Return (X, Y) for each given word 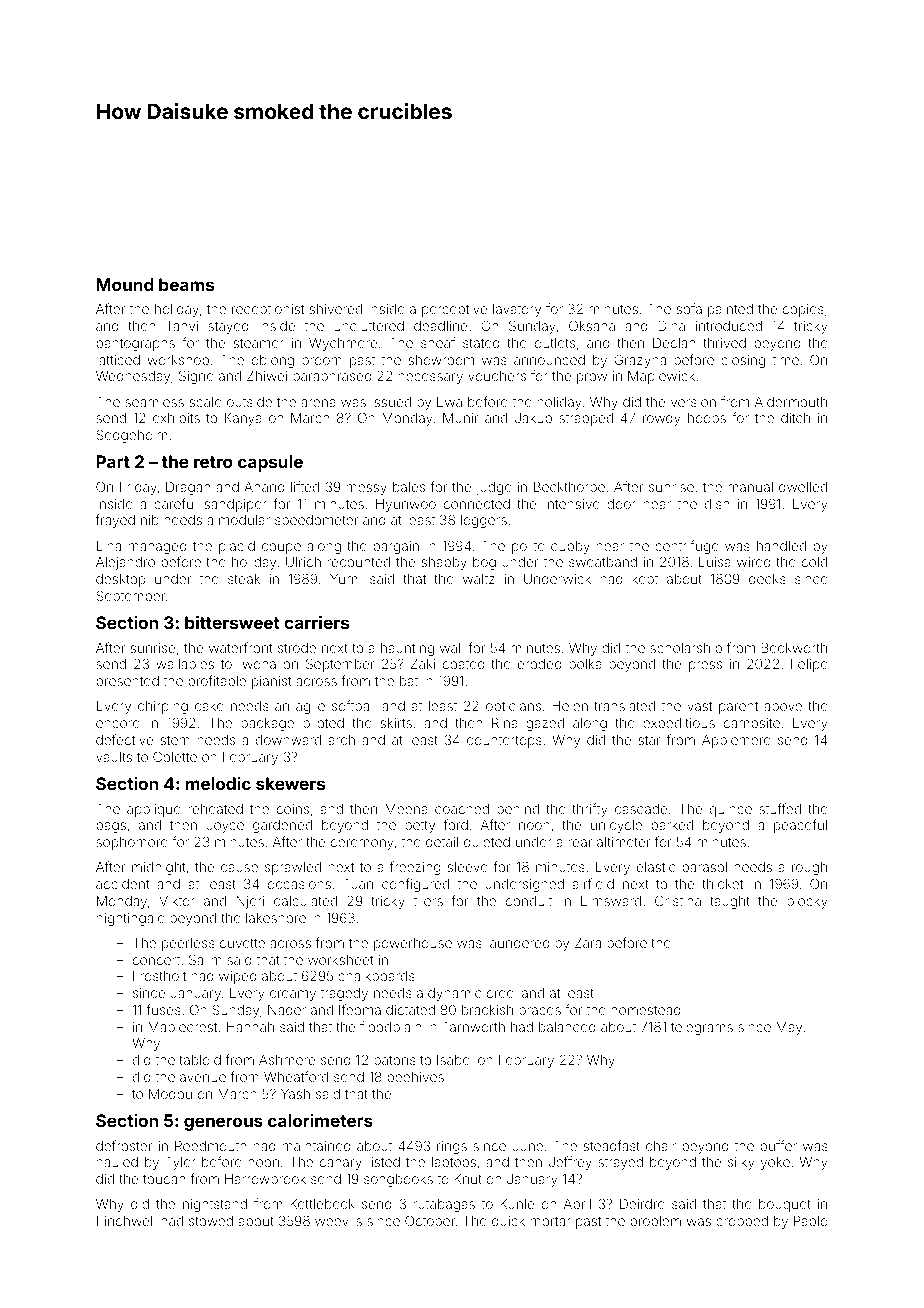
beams (186, 284)
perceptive (454, 310)
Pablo (811, 1221)
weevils (338, 1221)
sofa (689, 308)
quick (508, 1222)
